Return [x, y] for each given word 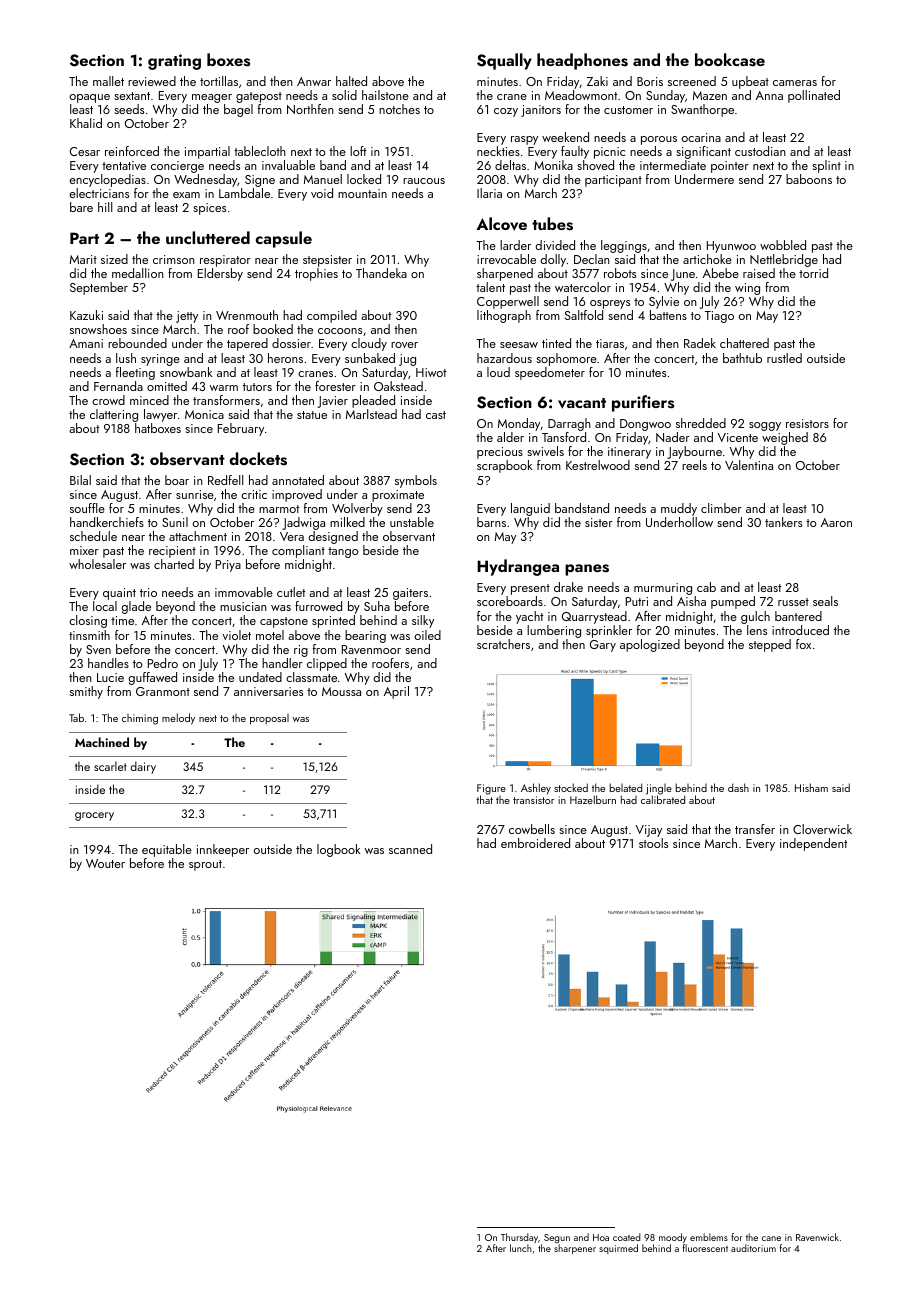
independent [813, 844]
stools [653, 843]
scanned [410, 849]
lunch [521, 1248]
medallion [138, 273]
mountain [362, 193]
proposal [269, 719]
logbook [339, 850]
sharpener [575, 1249]
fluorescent [705, 1248]
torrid [813, 273]
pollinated [814, 96]
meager [212, 98]
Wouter [105, 863]
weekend [565, 137]
